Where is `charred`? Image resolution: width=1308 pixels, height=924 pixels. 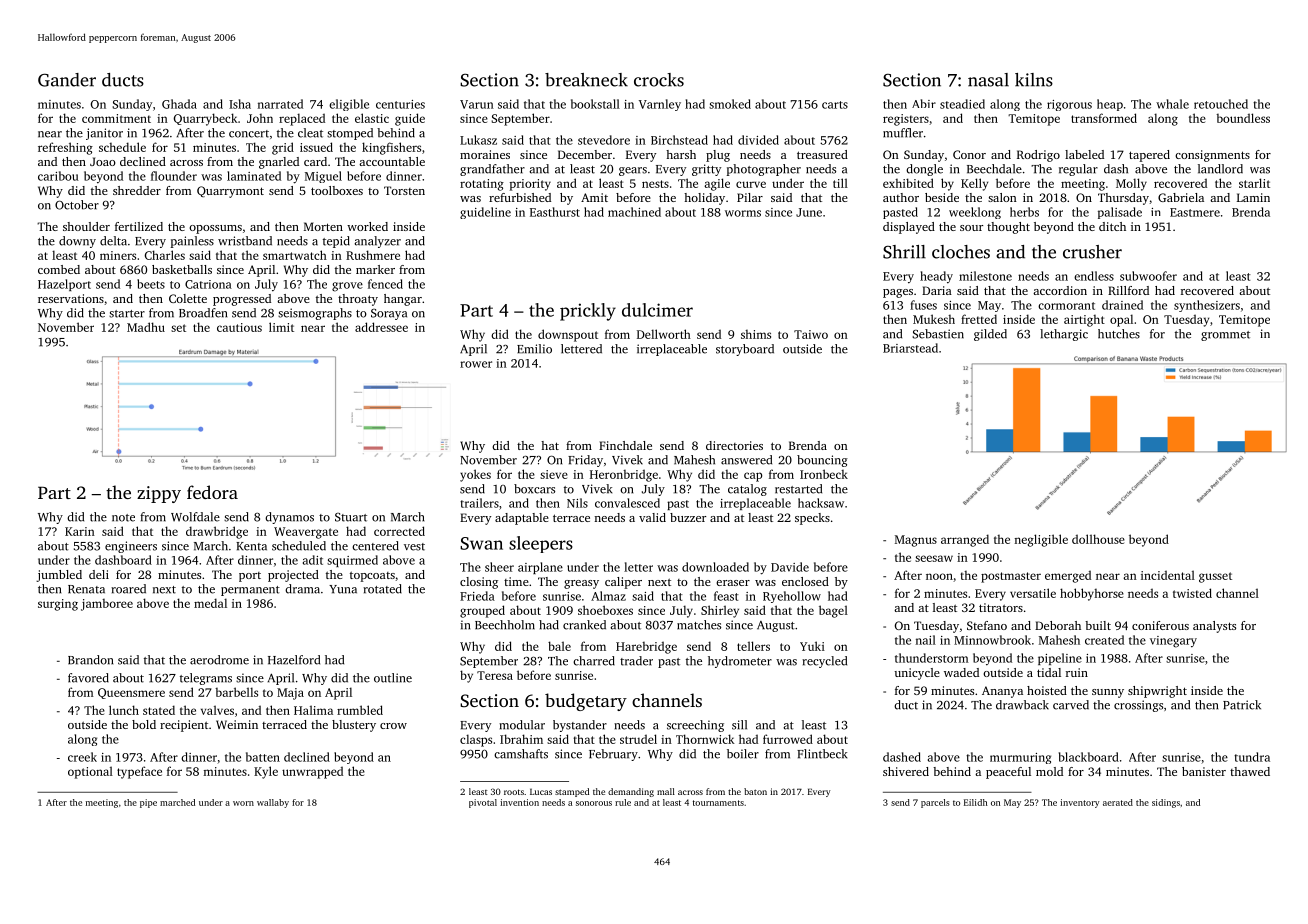 charred is located at coordinates (594, 661).
